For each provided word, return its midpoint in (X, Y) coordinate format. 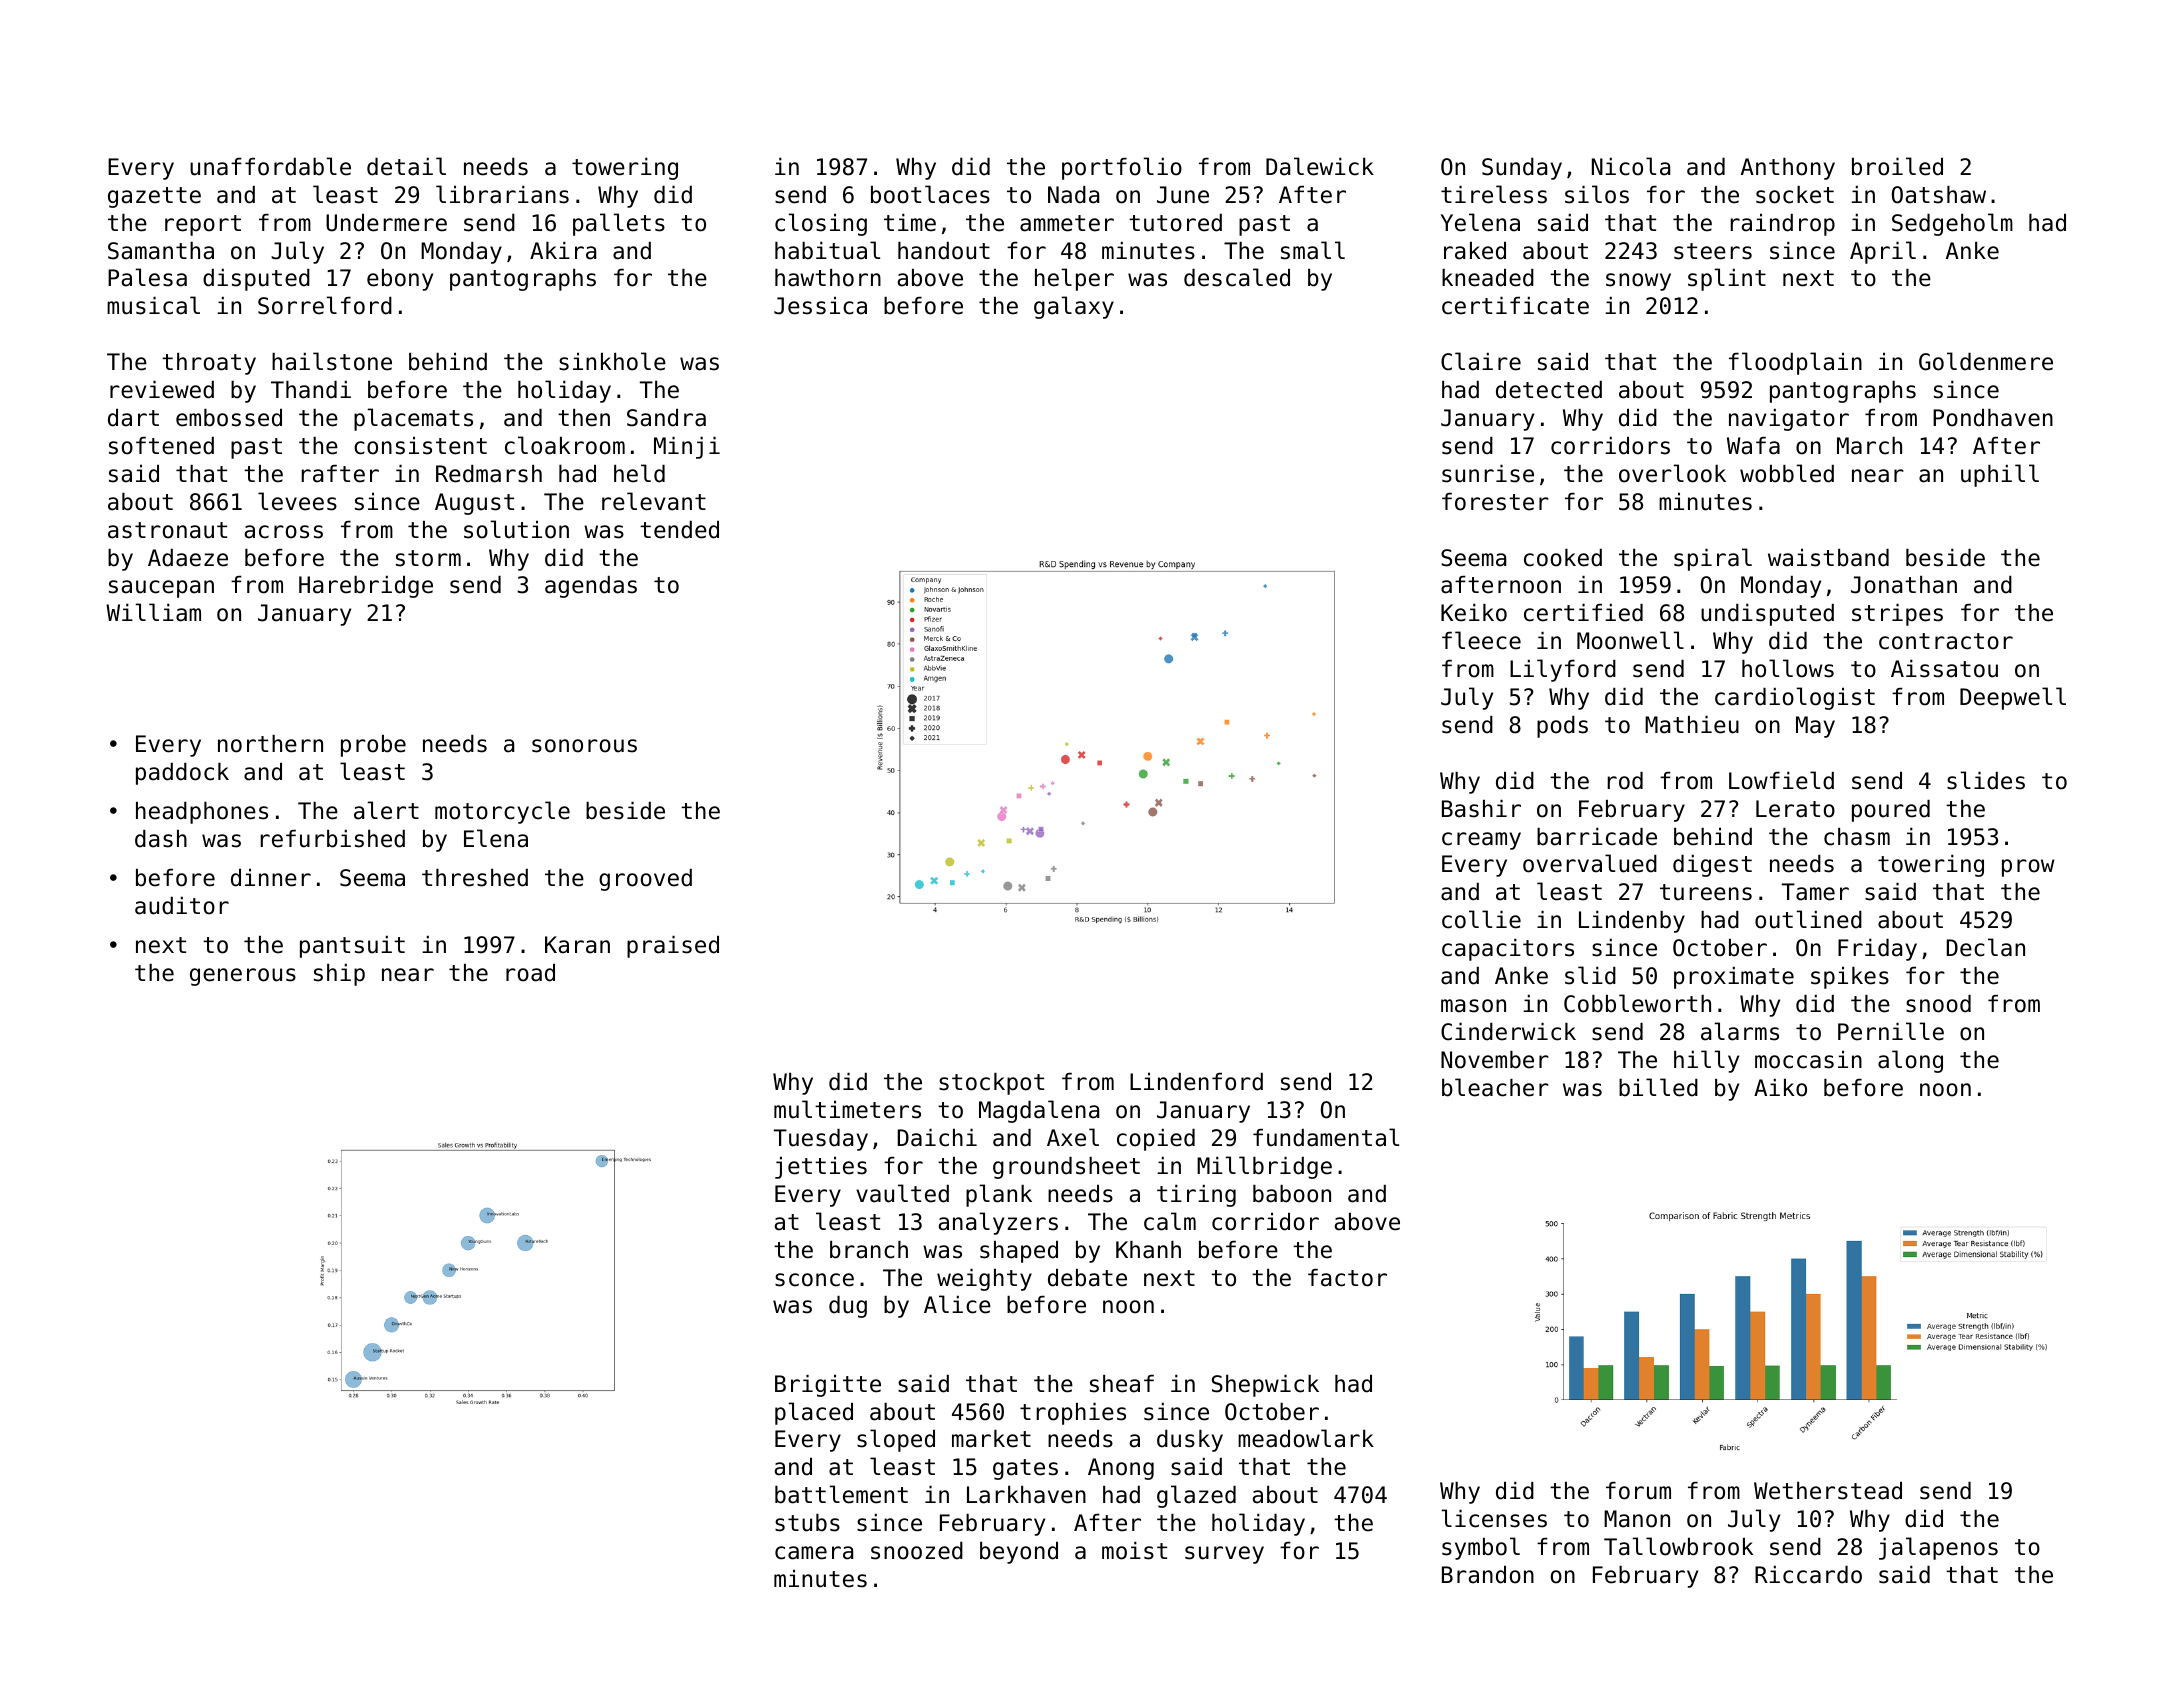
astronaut (167, 530)
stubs (807, 1523)
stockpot (991, 1084)
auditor (182, 906)
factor (1347, 1278)
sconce (814, 1280)
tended (679, 530)
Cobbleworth (1637, 1003)
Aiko (1780, 1088)
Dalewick (1320, 166)
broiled (1897, 166)
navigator (1789, 420)
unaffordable (270, 166)
